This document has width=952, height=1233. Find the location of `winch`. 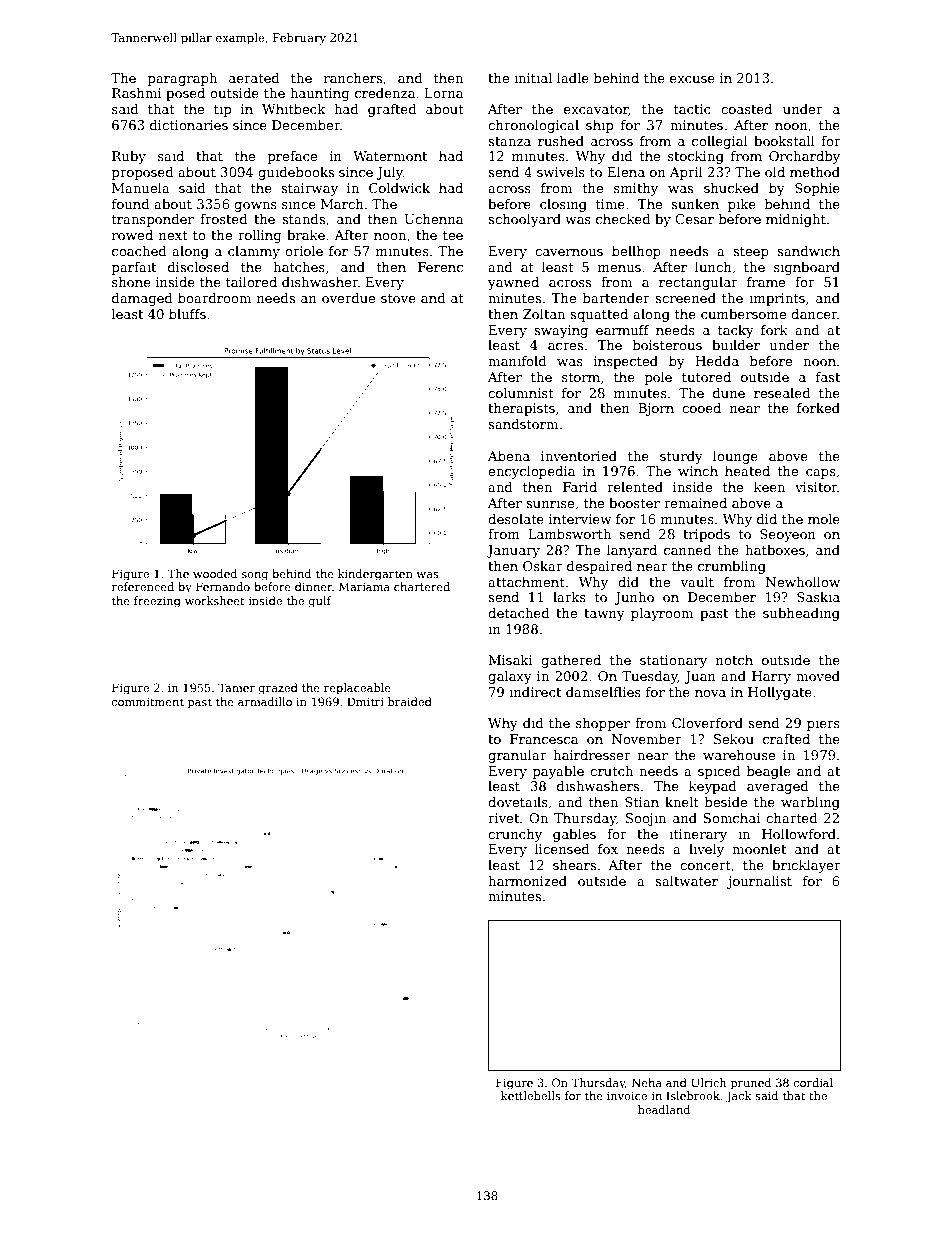

winch is located at coordinates (698, 471).
